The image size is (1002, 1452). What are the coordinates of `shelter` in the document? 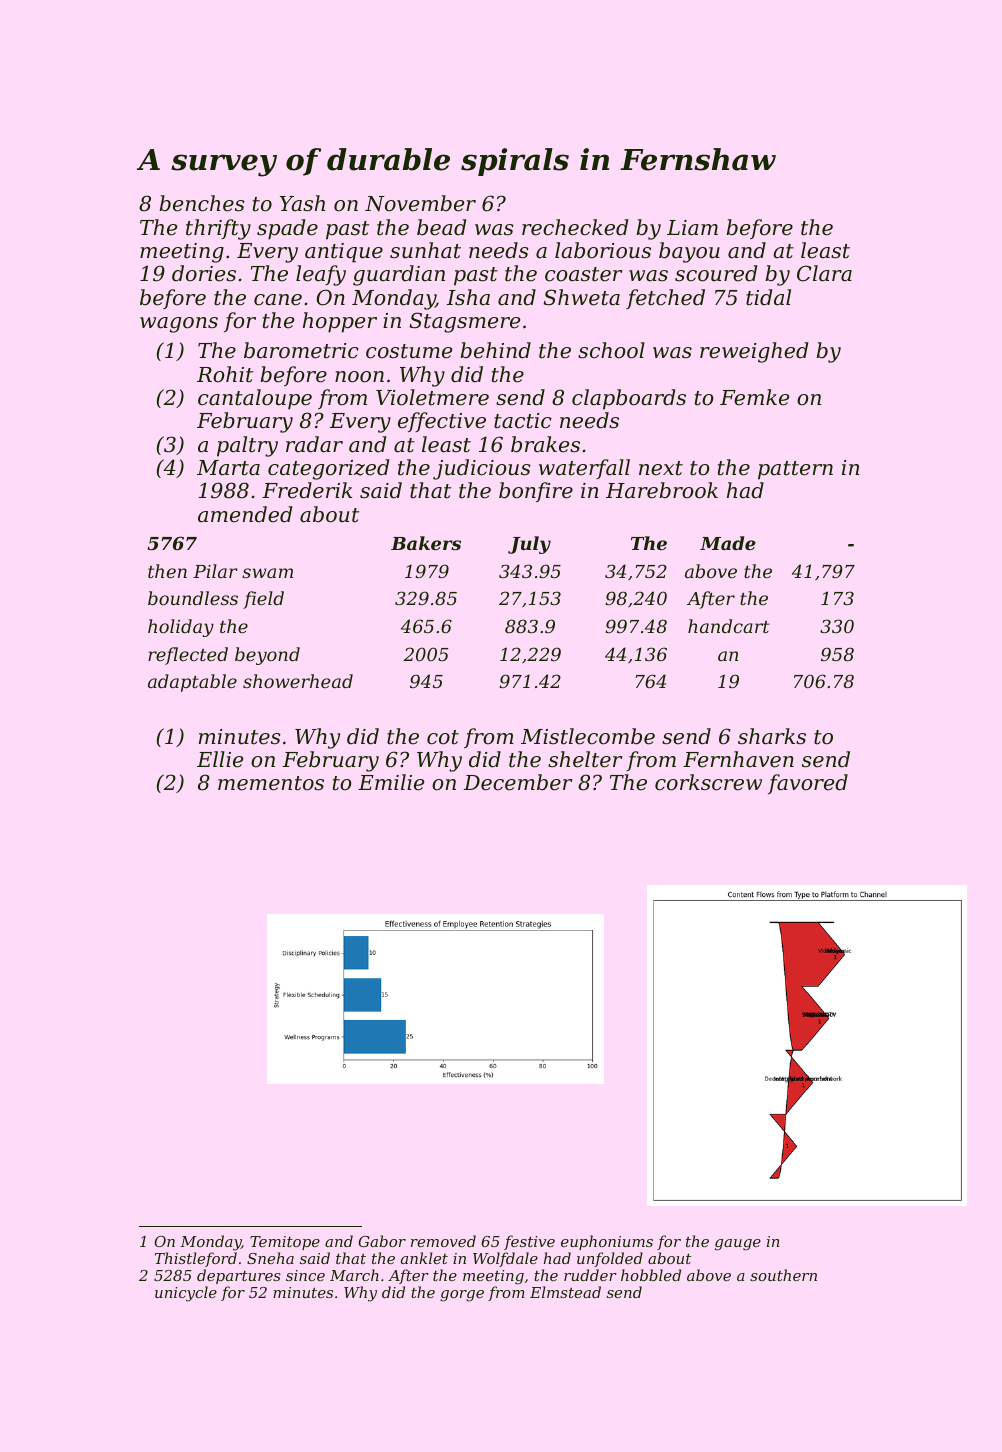 It's located at (585, 759).
